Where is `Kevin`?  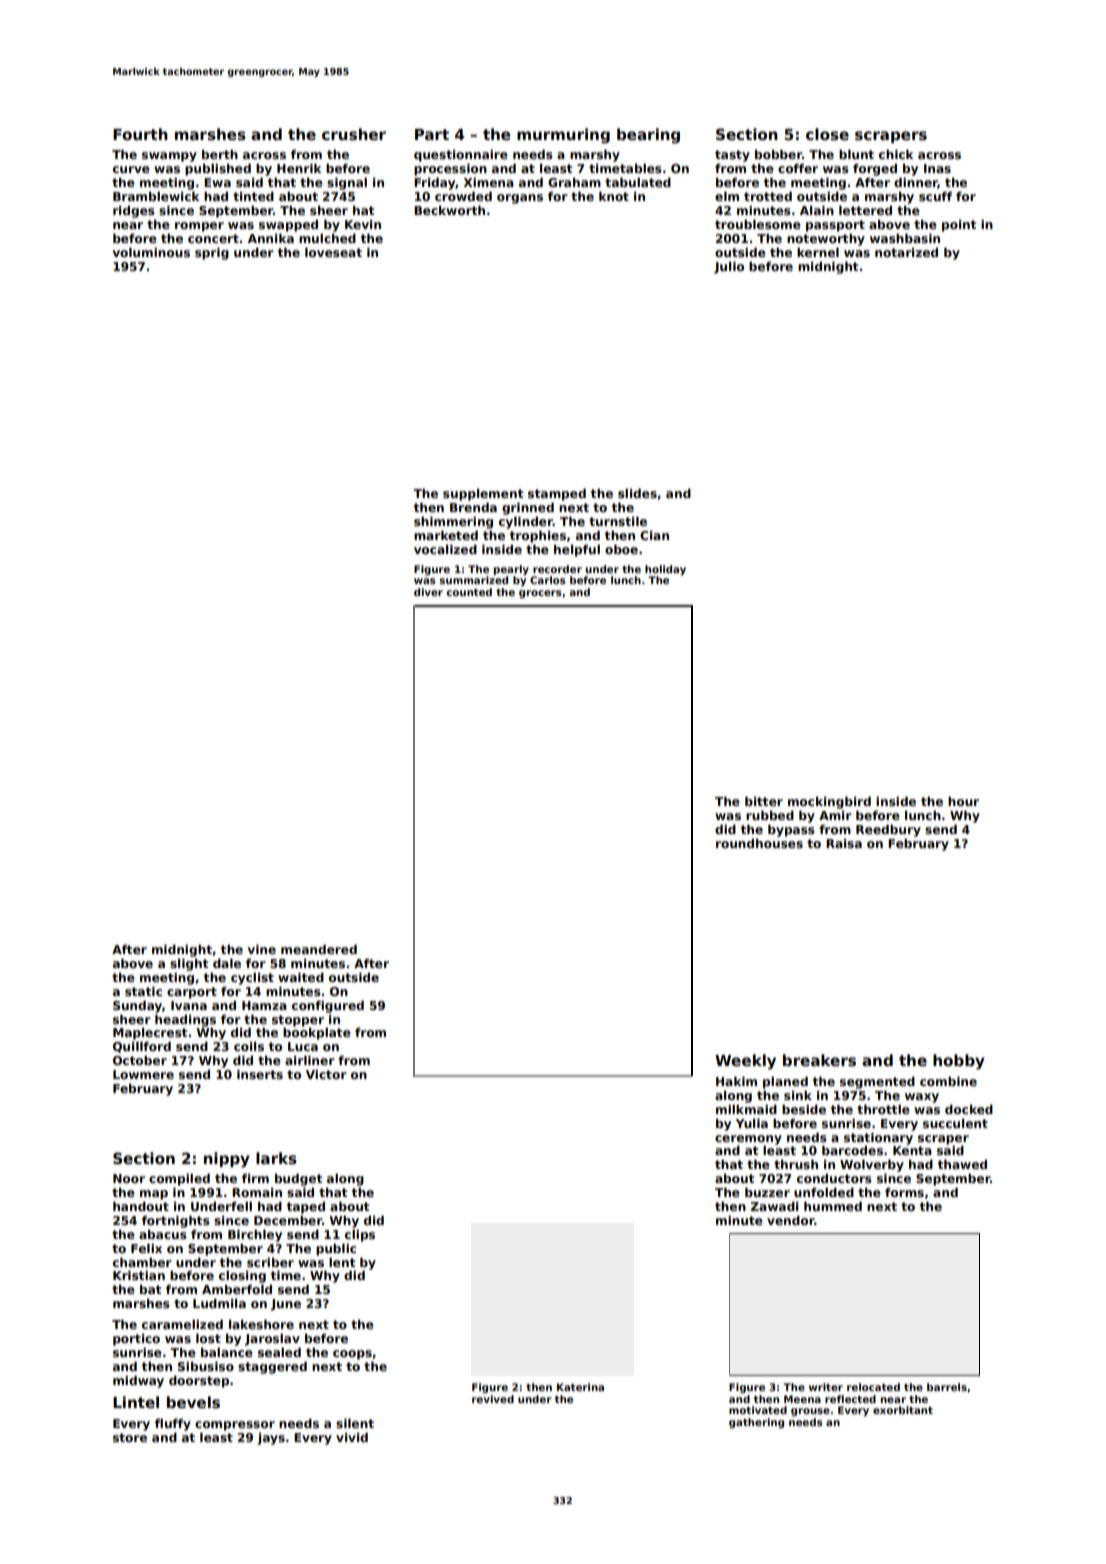
Kevin is located at coordinates (363, 224).
